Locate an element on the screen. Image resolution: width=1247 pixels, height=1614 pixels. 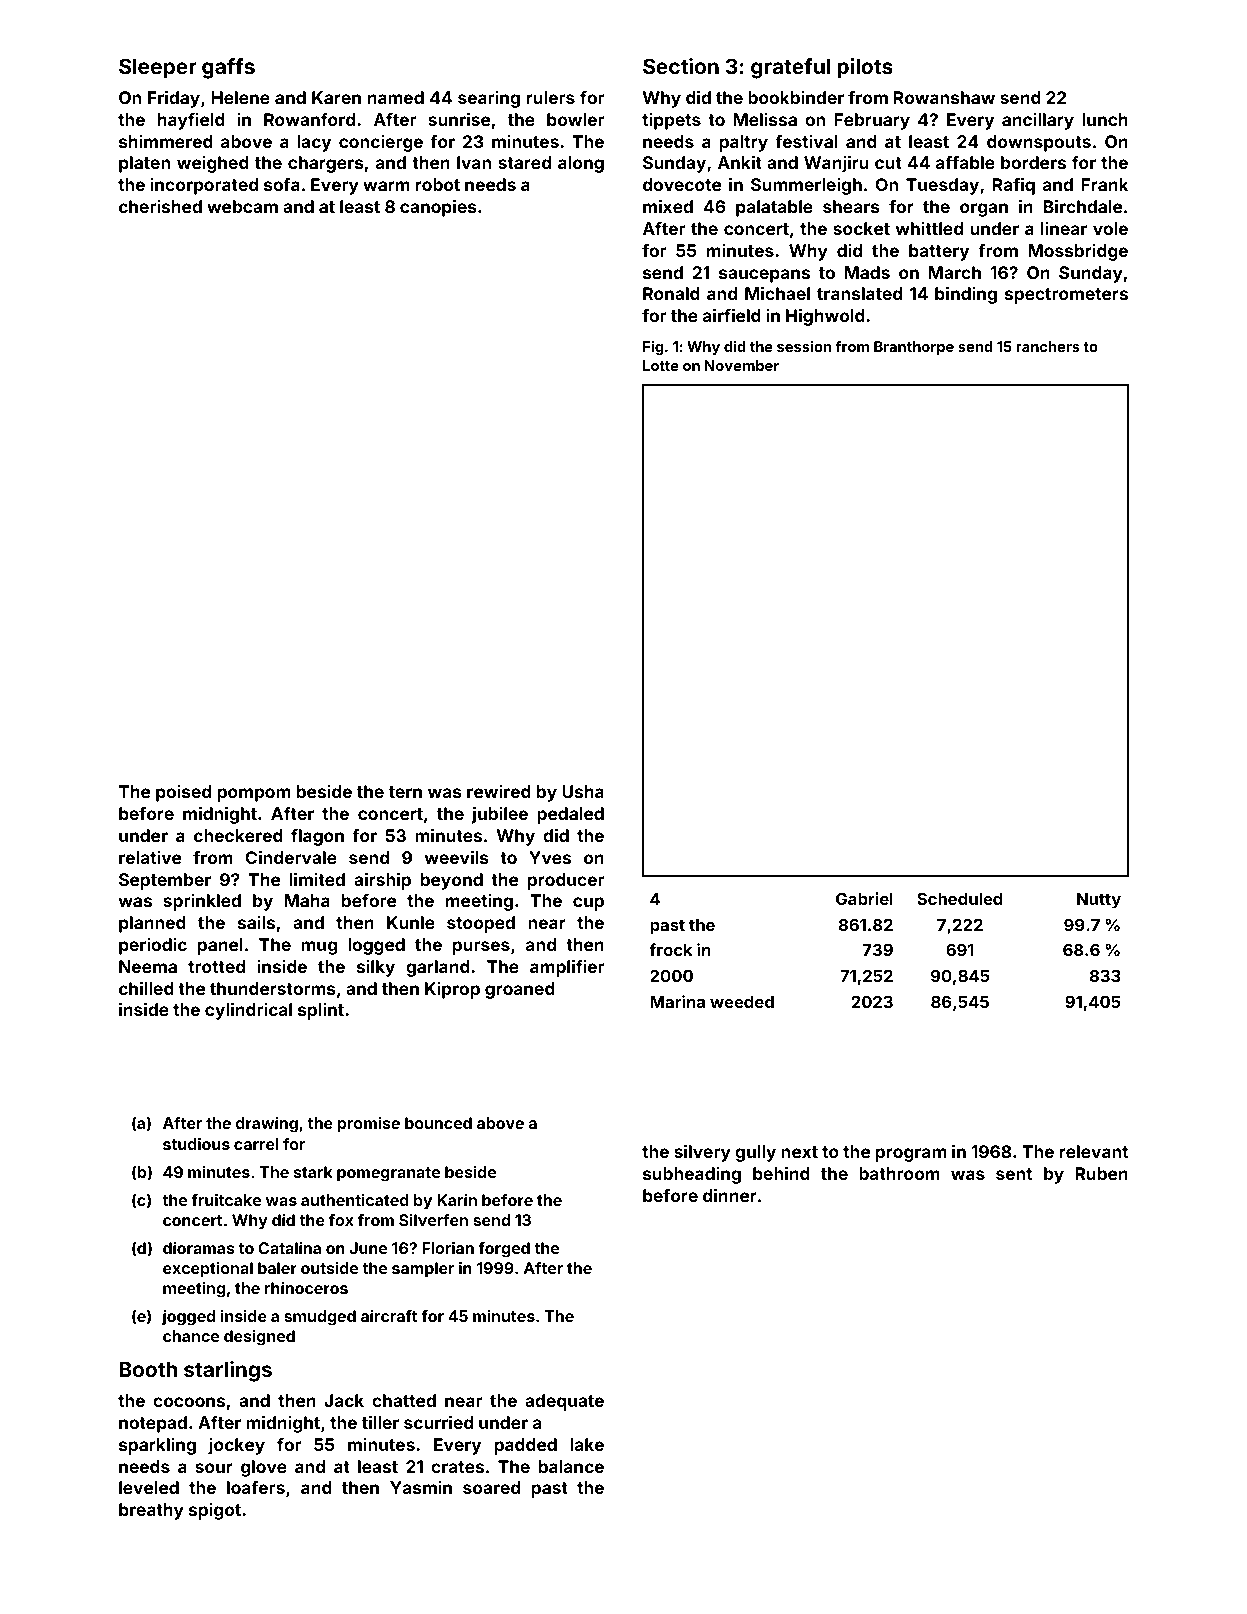
session is located at coordinates (804, 346).
